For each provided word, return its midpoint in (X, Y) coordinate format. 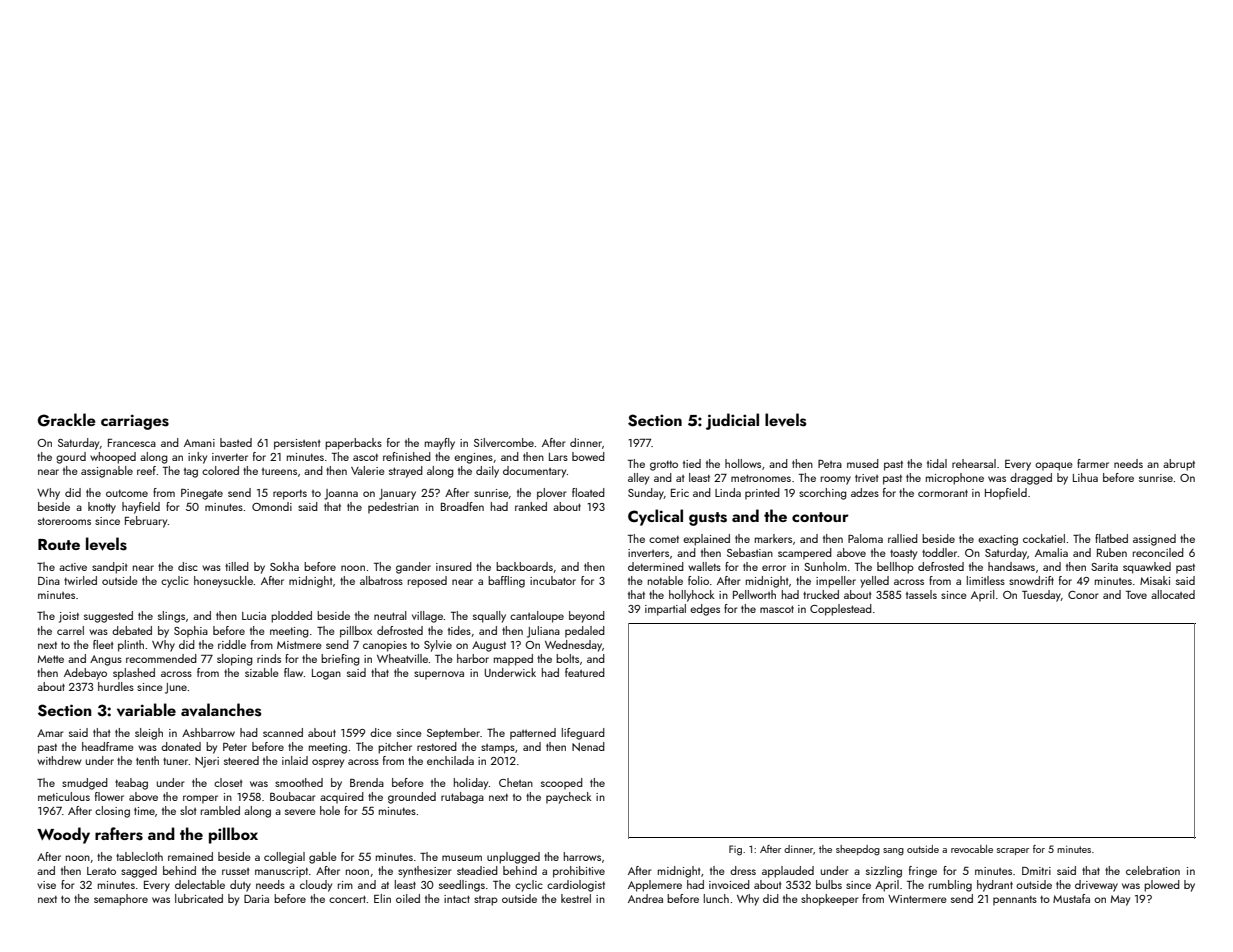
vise (46, 885)
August (489, 646)
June (176, 688)
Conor (1083, 595)
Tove (1136, 595)
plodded (291, 617)
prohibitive (579, 872)
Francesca (132, 443)
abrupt (1179, 465)
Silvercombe (504, 442)
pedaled (585, 632)
